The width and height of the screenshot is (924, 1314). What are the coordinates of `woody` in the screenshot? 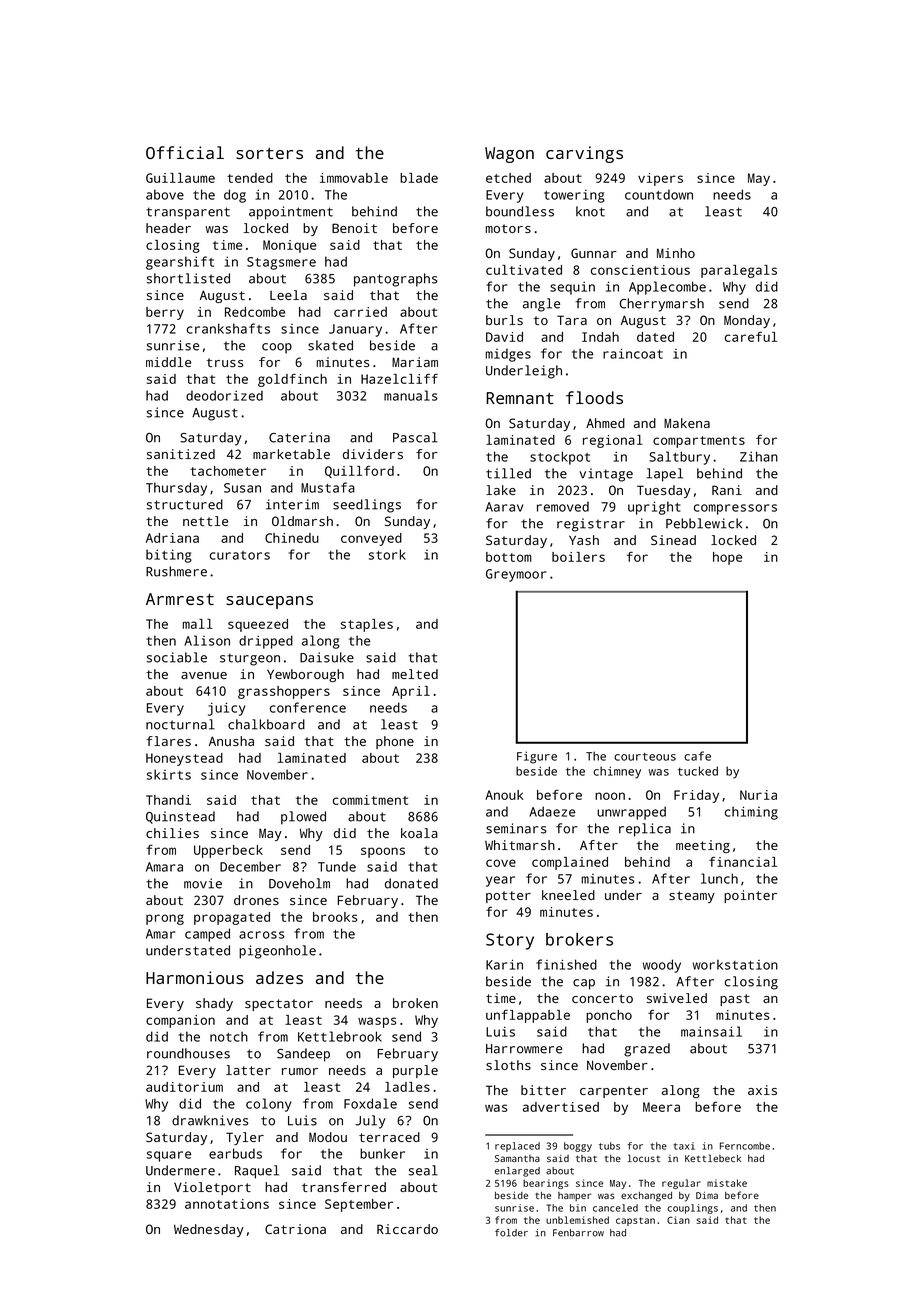 It's located at (662, 966).
